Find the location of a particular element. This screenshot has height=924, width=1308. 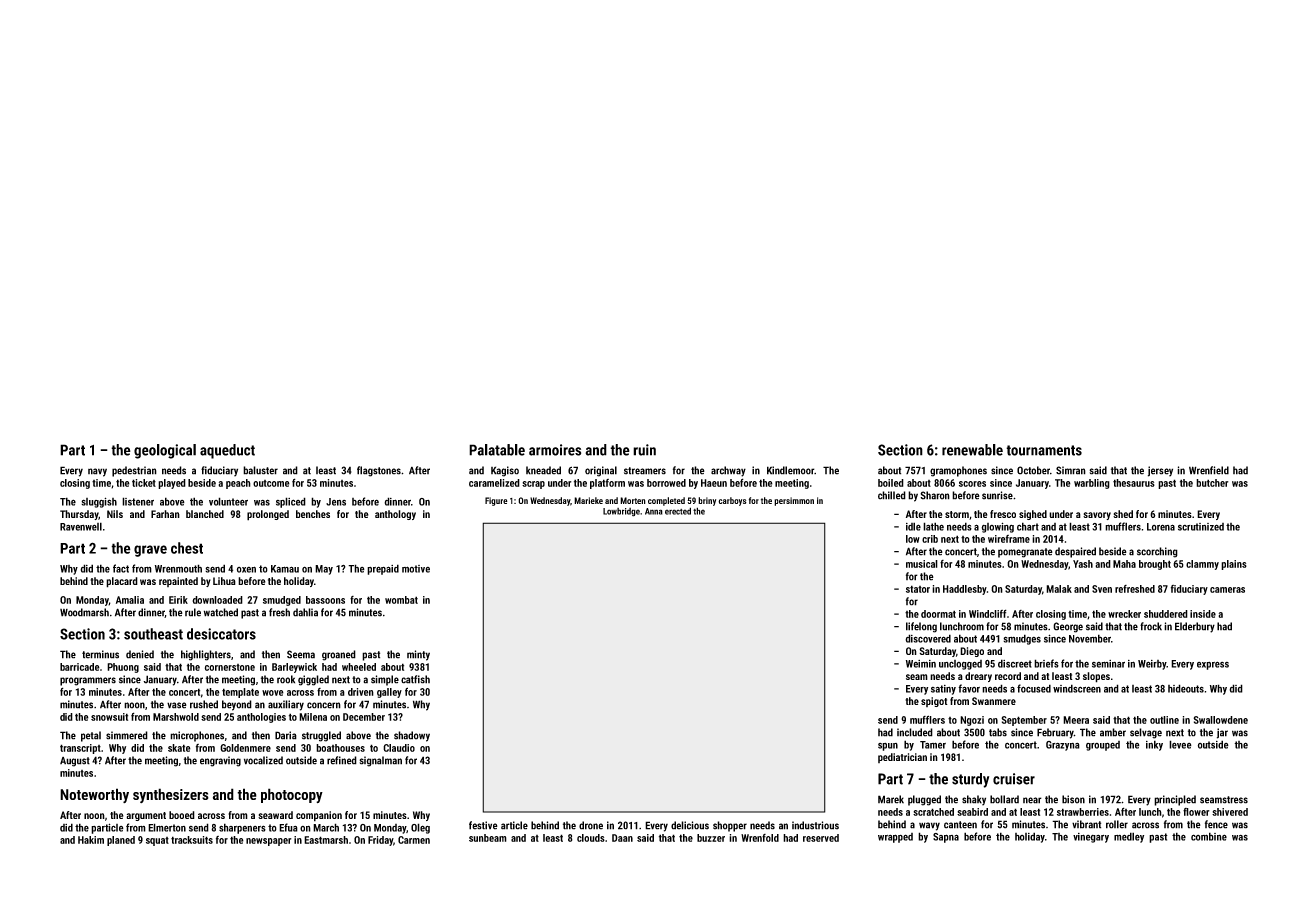

Ngozi is located at coordinates (972, 721).
